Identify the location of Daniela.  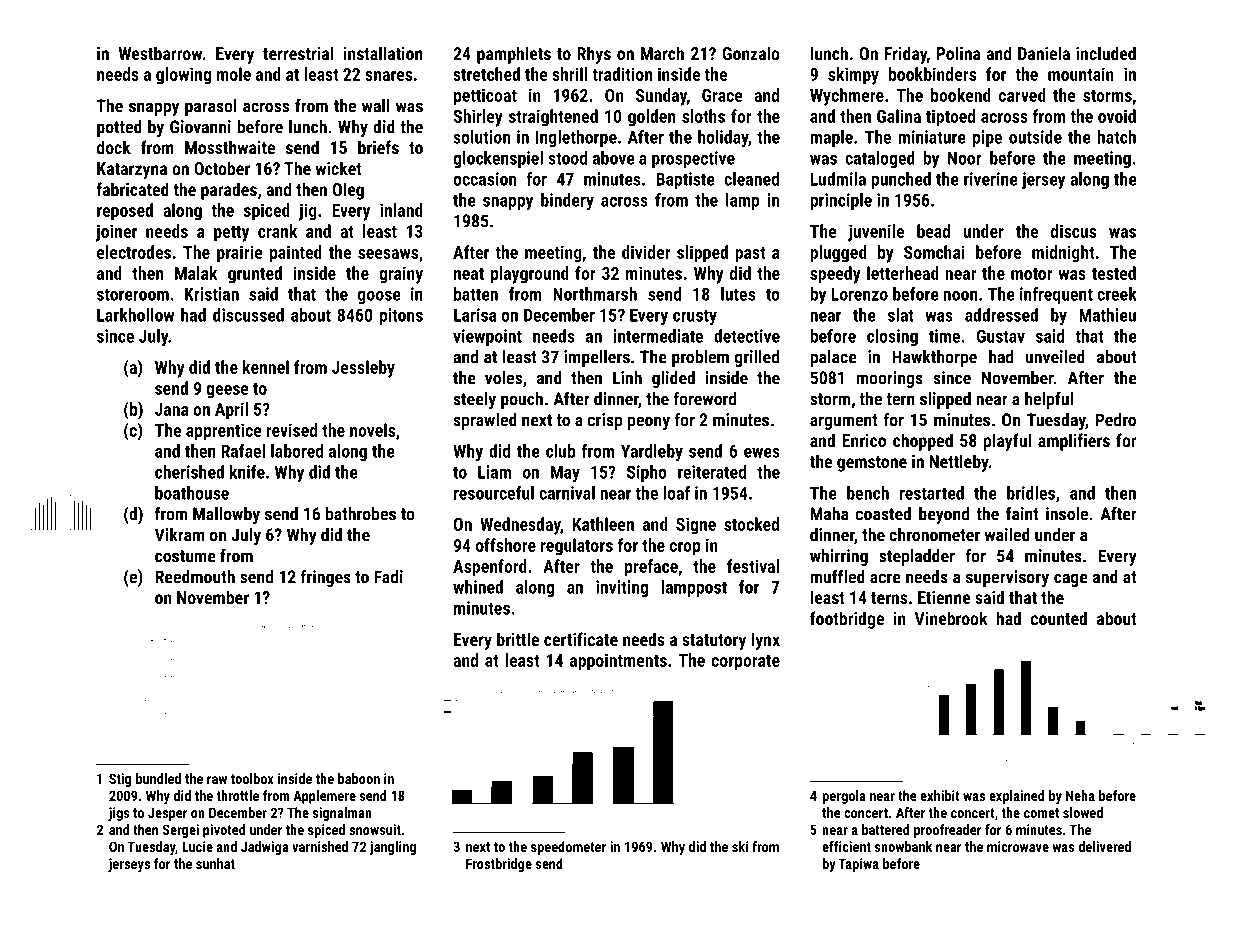
(1044, 53).
